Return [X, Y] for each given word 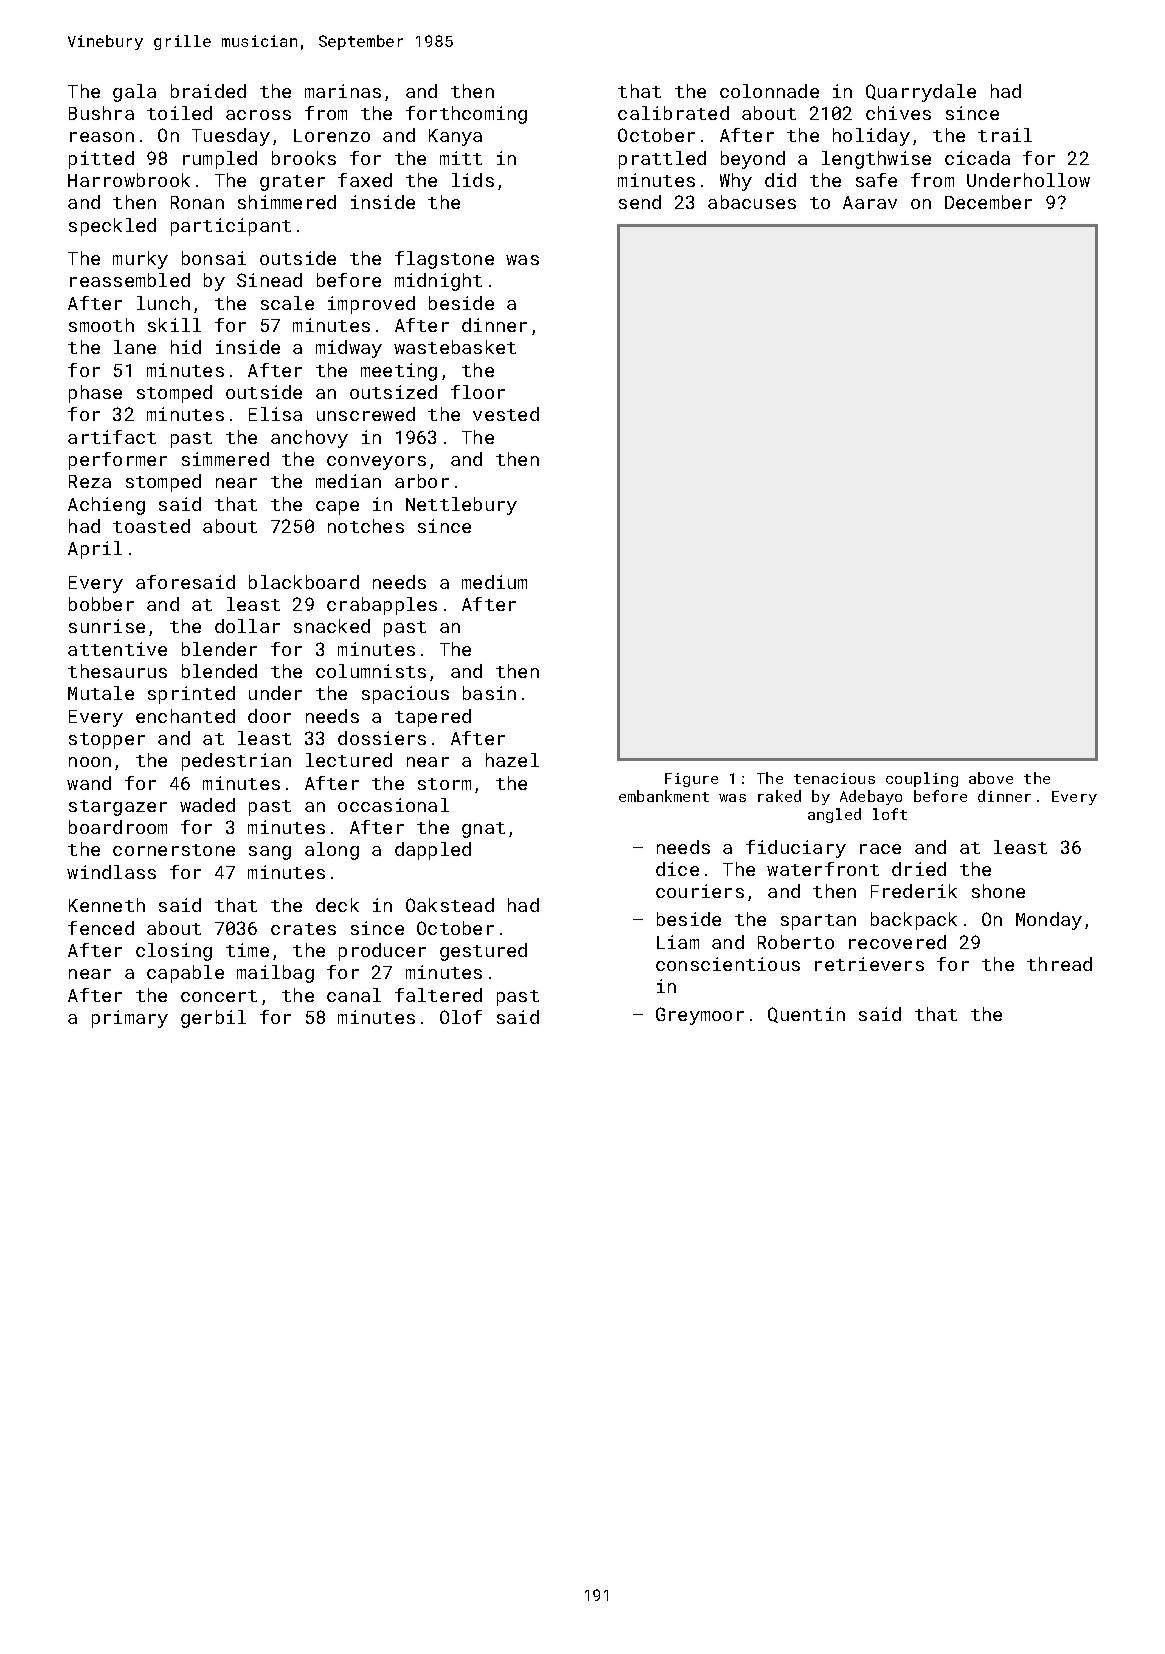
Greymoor [700, 1016]
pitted [101, 160]
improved [371, 305]
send [640, 202]
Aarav [870, 202]
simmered [225, 459]
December [988, 202]
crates [303, 929]
